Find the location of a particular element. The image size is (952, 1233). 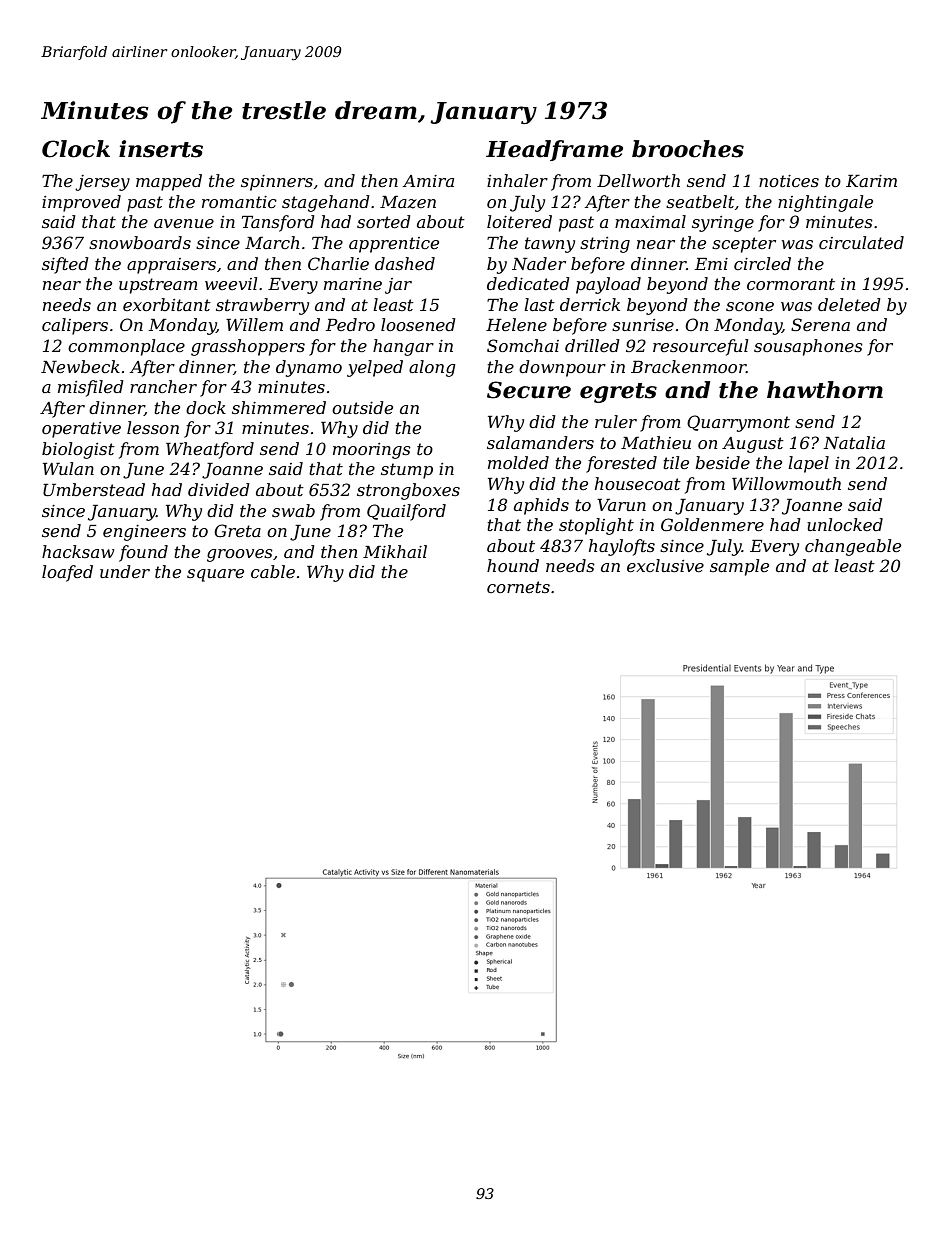

brooches is located at coordinates (688, 149).
